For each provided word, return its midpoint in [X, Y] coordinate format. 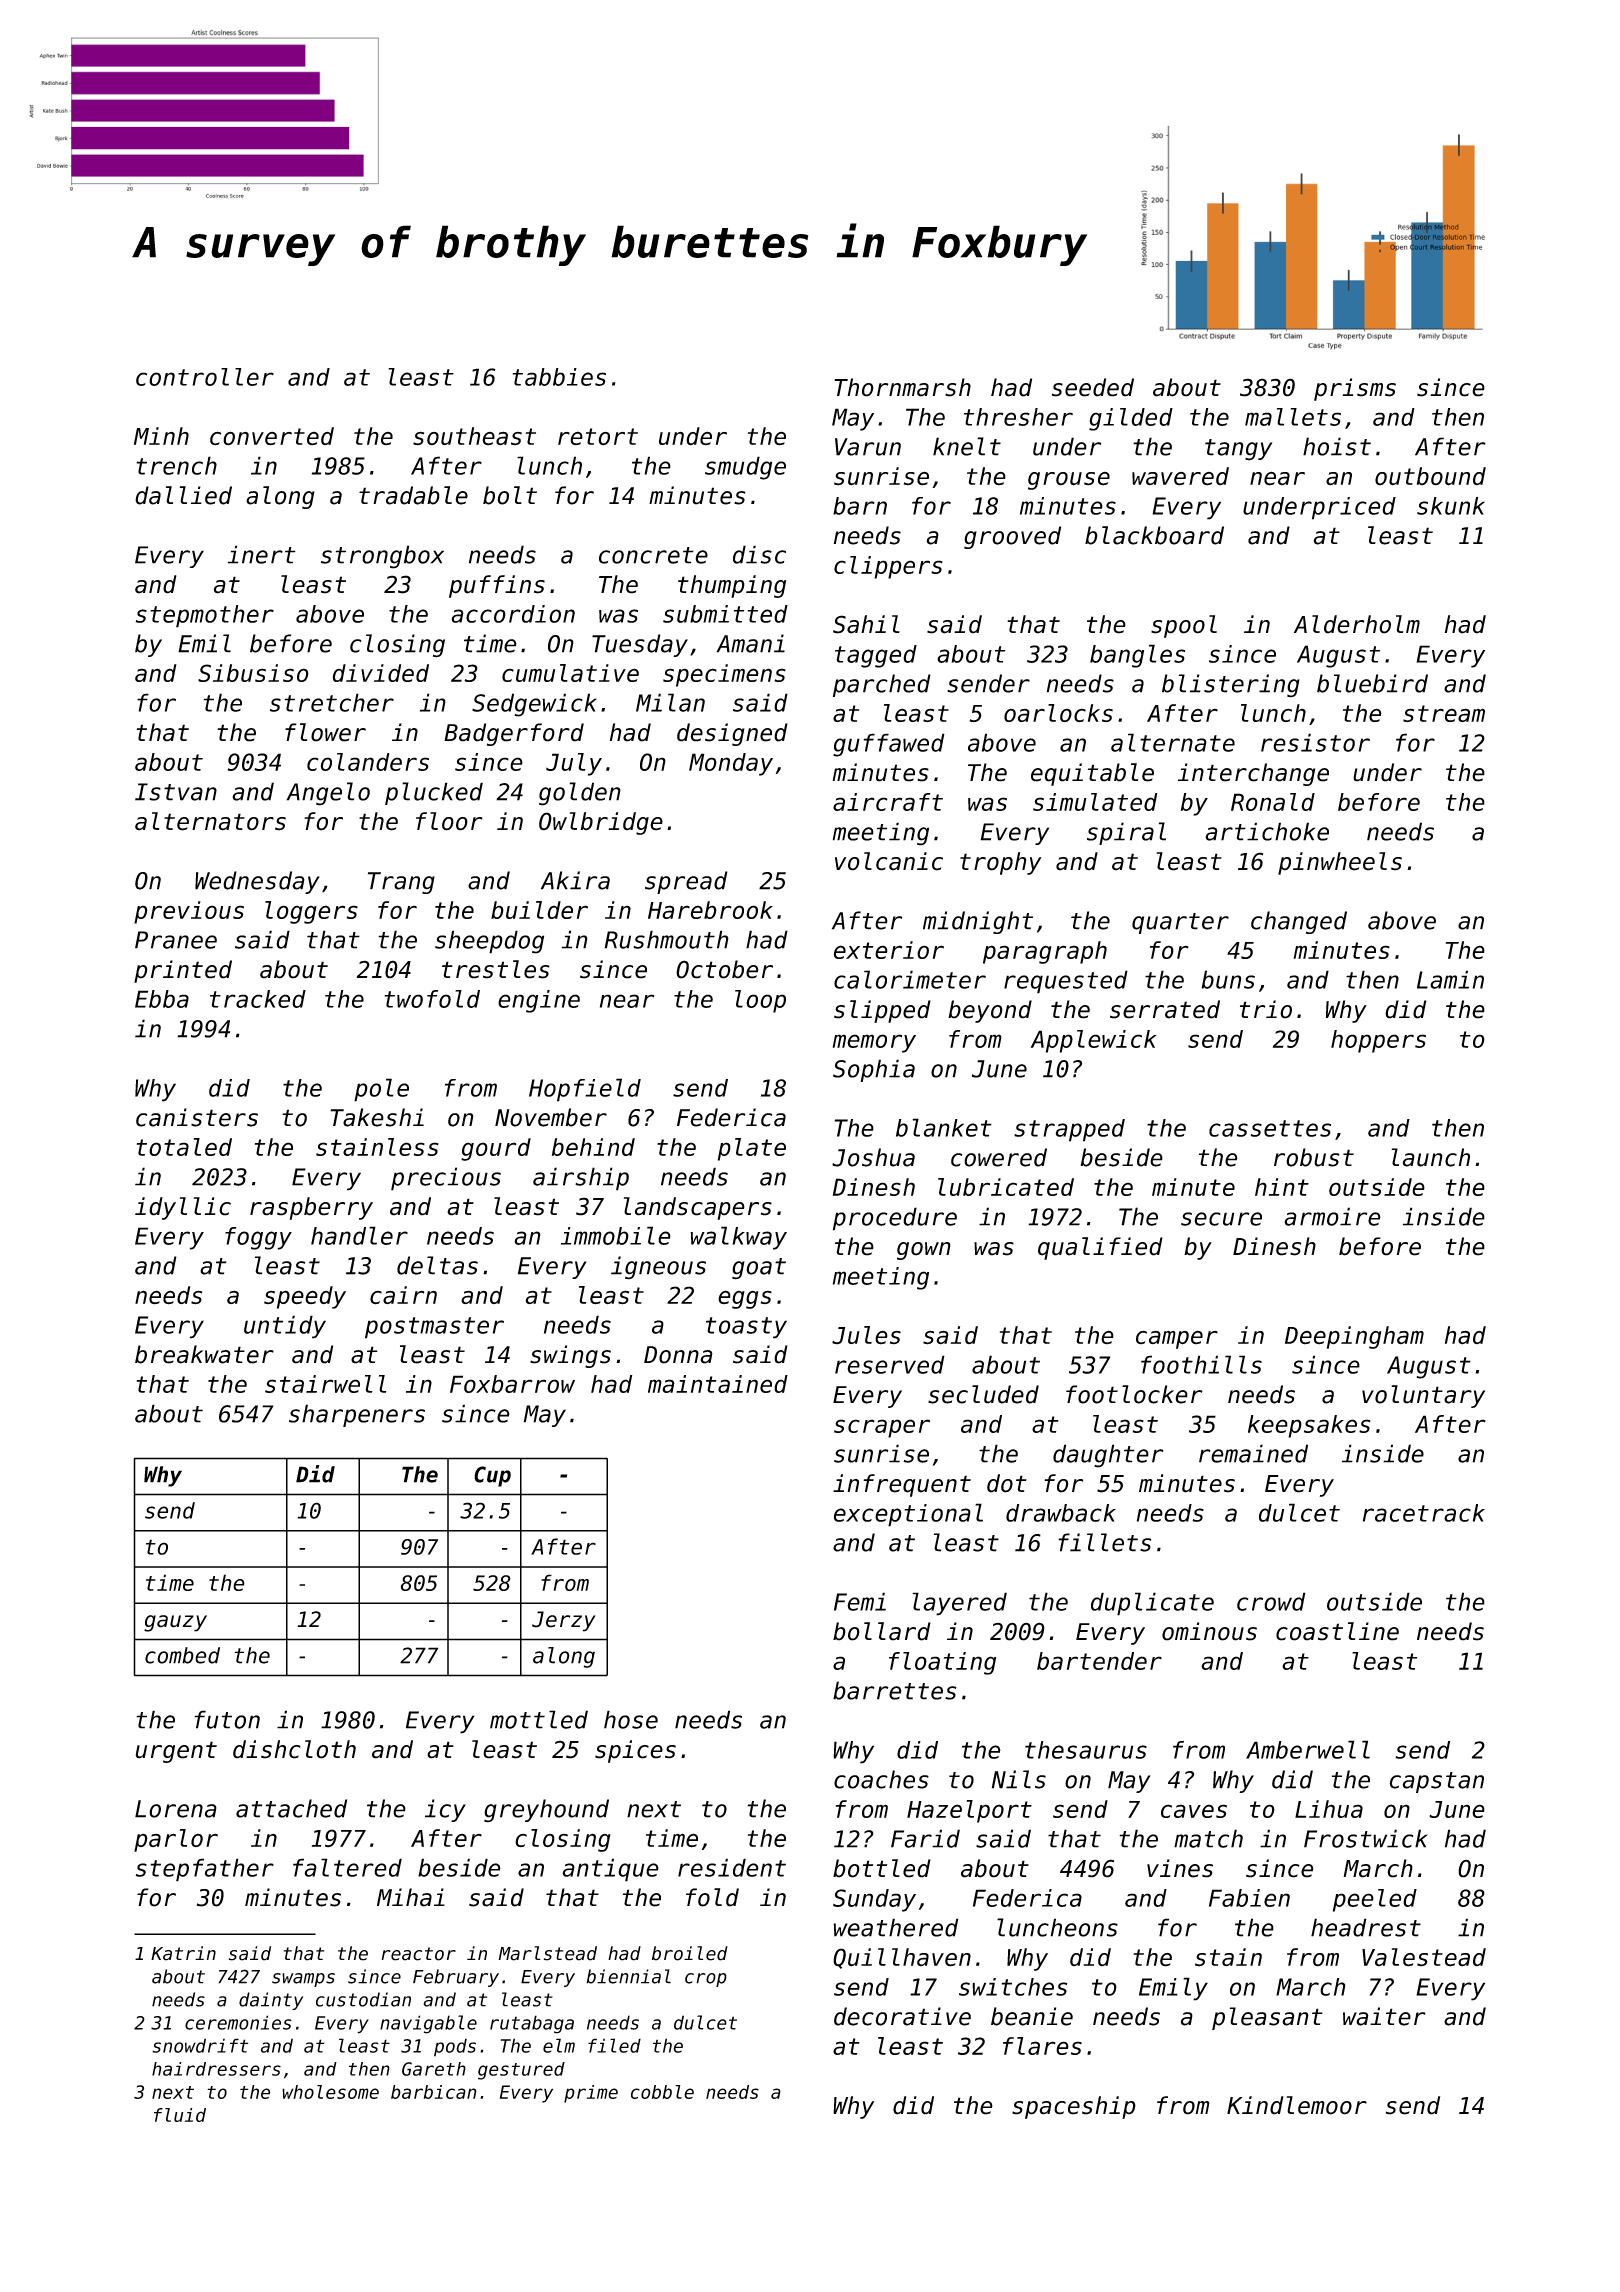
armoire [1332, 1216]
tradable [413, 495]
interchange [1253, 774]
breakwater [204, 1354]
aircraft [888, 802]
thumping [732, 586]
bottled [882, 1868]
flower [325, 732]
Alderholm [1357, 624]
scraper [882, 1428]
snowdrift [200, 2045]
